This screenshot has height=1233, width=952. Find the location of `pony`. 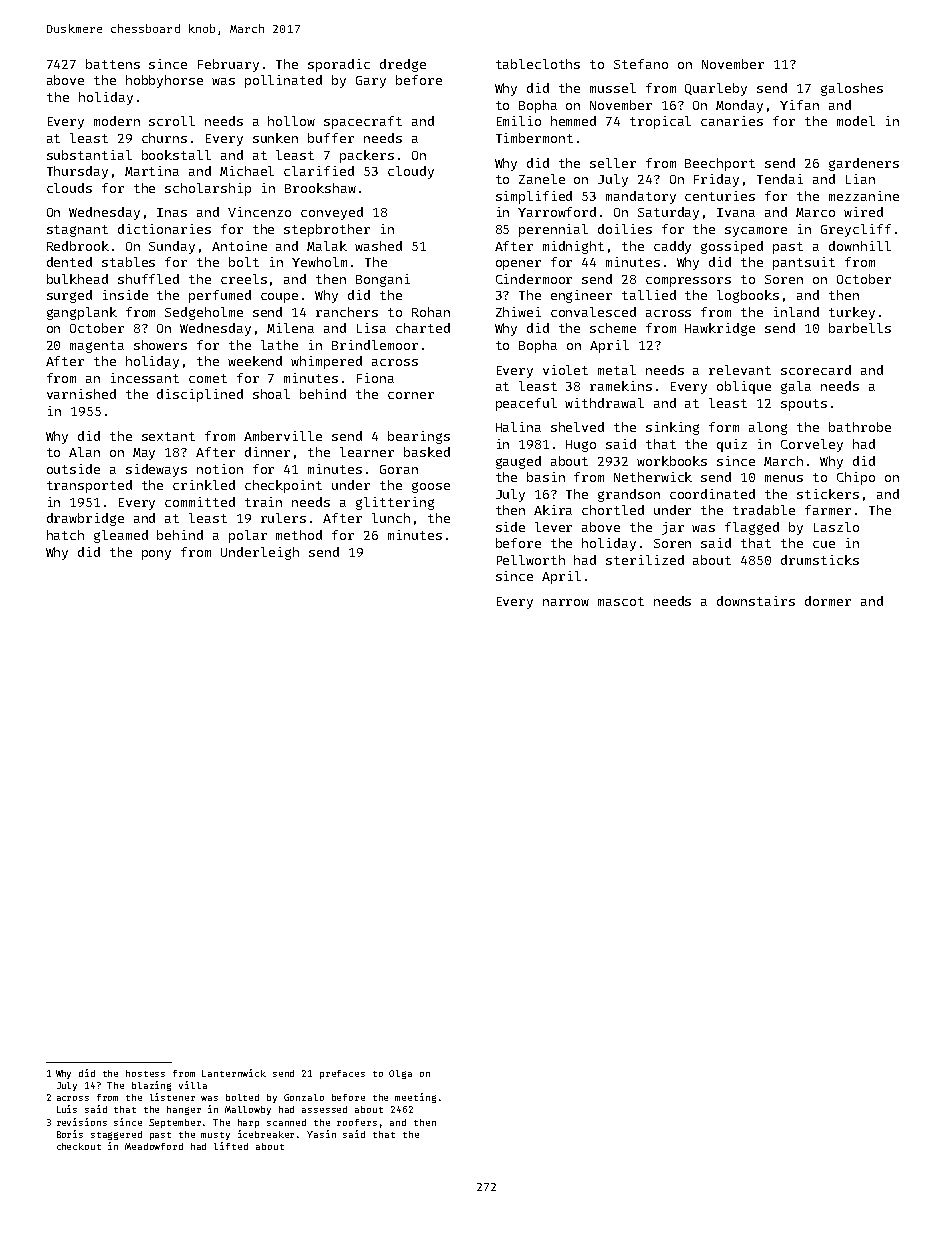

pony is located at coordinates (156, 555).
